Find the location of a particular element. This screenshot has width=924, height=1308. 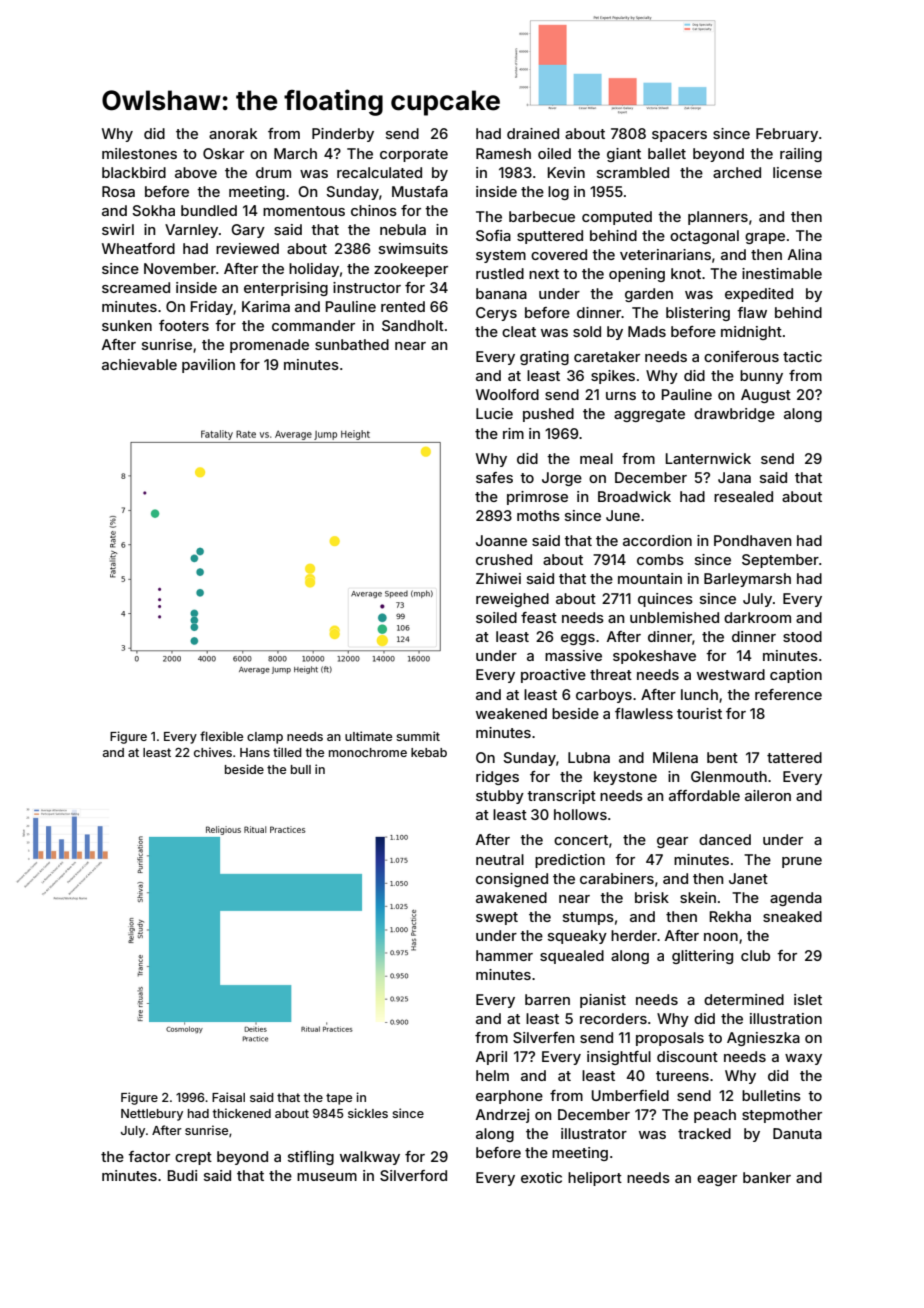

ultimate is located at coordinates (368, 736).
